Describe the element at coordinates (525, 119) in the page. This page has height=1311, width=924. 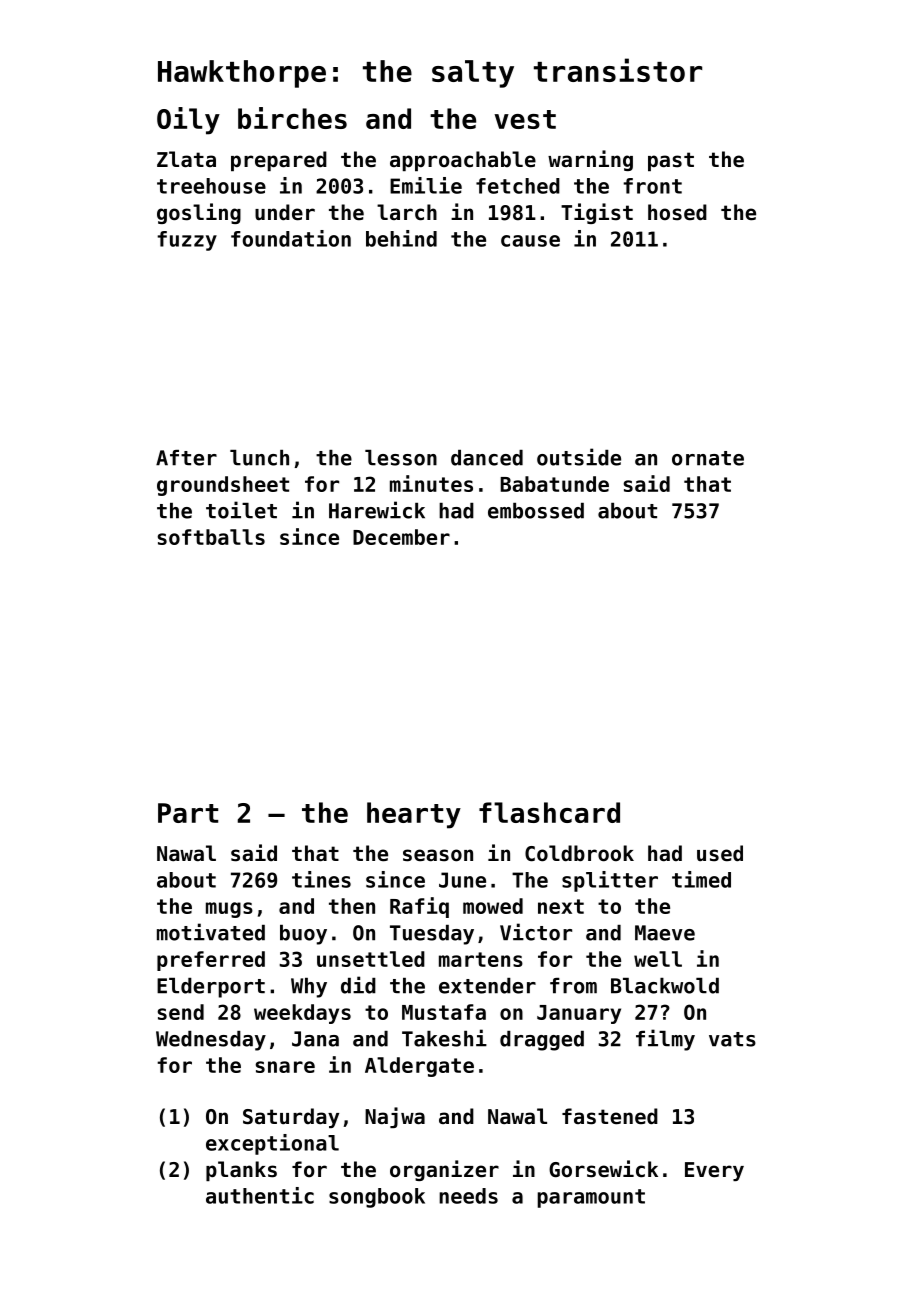
I see `vest` at that location.
